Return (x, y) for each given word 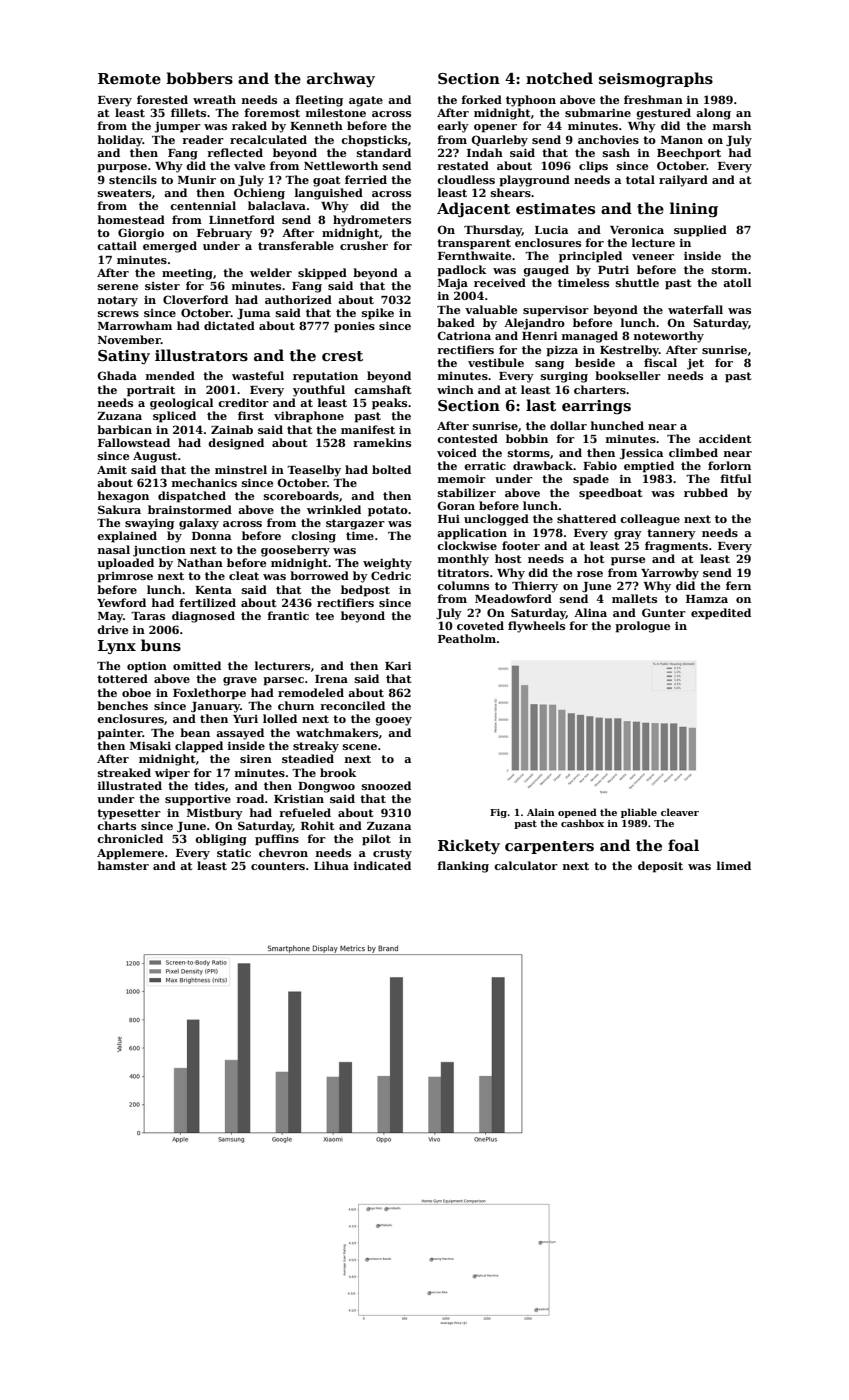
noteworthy (669, 337)
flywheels (536, 627)
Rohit (317, 825)
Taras (148, 616)
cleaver (680, 812)
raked (249, 125)
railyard (683, 181)
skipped (322, 274)
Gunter (664, 612)
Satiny (124, 357)
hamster (123, 865)
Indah (485, 152)
